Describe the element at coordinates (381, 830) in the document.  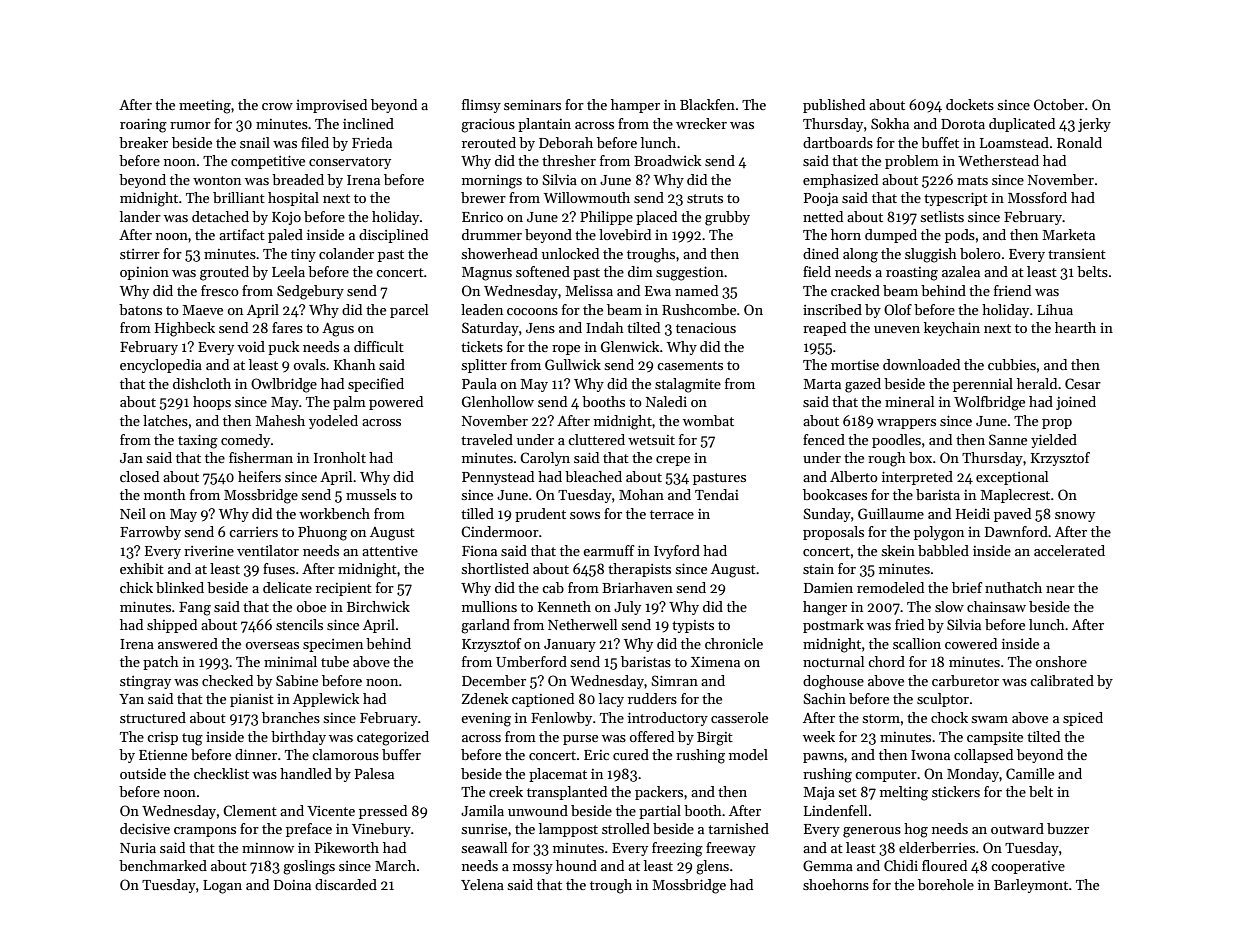
I see `Vinebury` at that location.
